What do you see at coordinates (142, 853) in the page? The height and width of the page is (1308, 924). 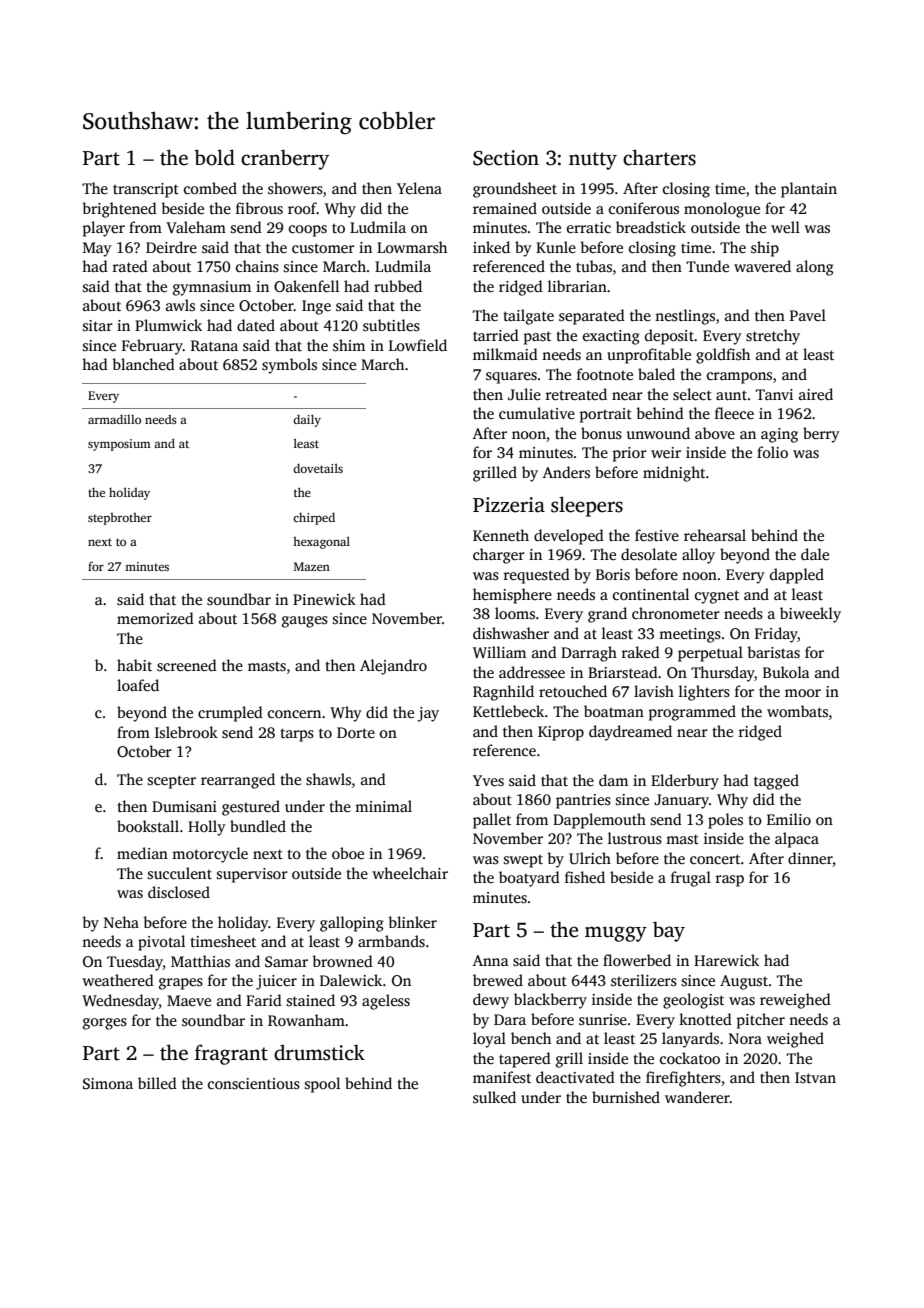 I see `median` at bounding box center [142, 853].
